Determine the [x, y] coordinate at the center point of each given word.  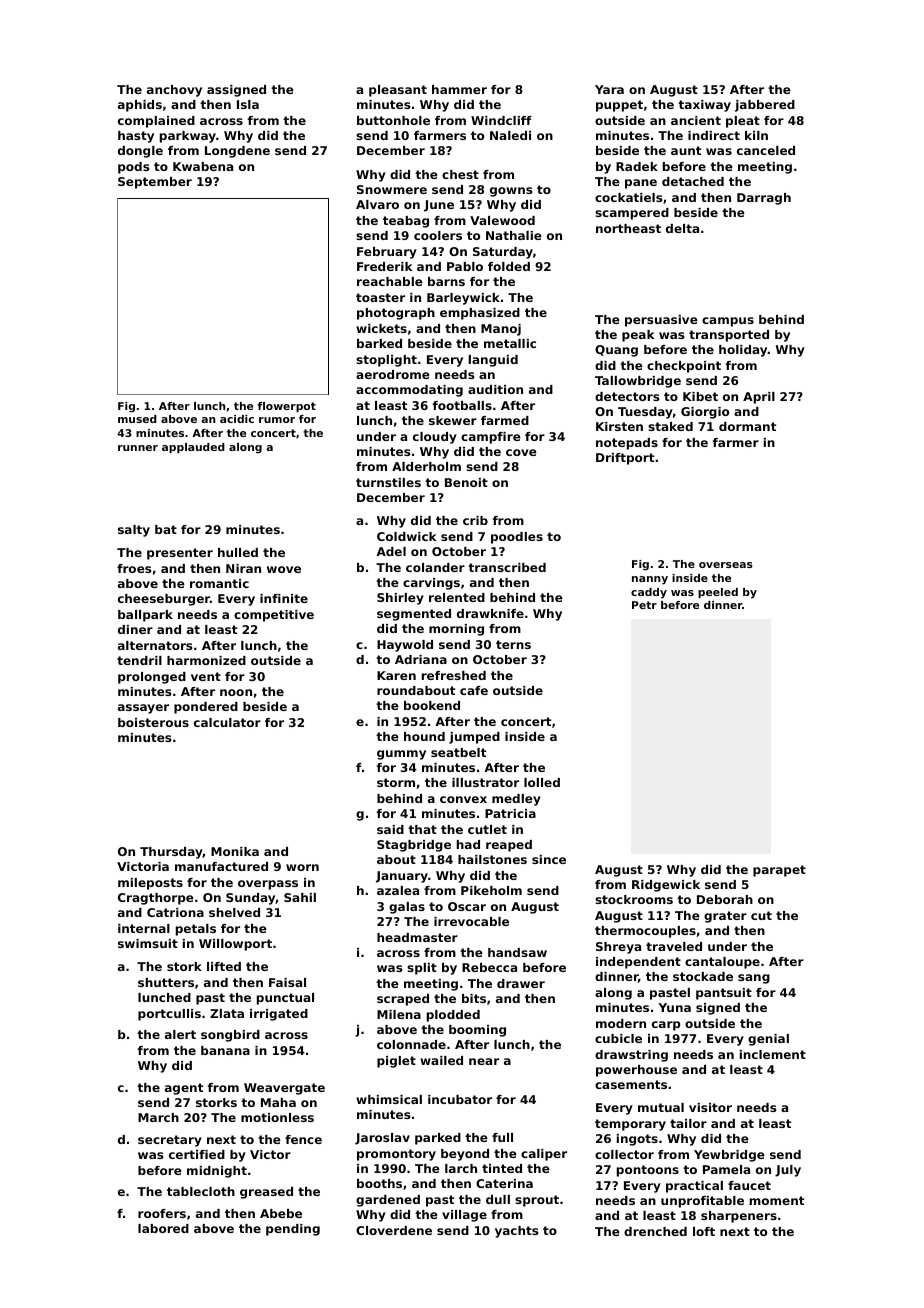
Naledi [510, 135]
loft [704, 1231]
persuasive [661, 321]
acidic [237, 419]
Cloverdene [394, 1230]
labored [163, 1228]
